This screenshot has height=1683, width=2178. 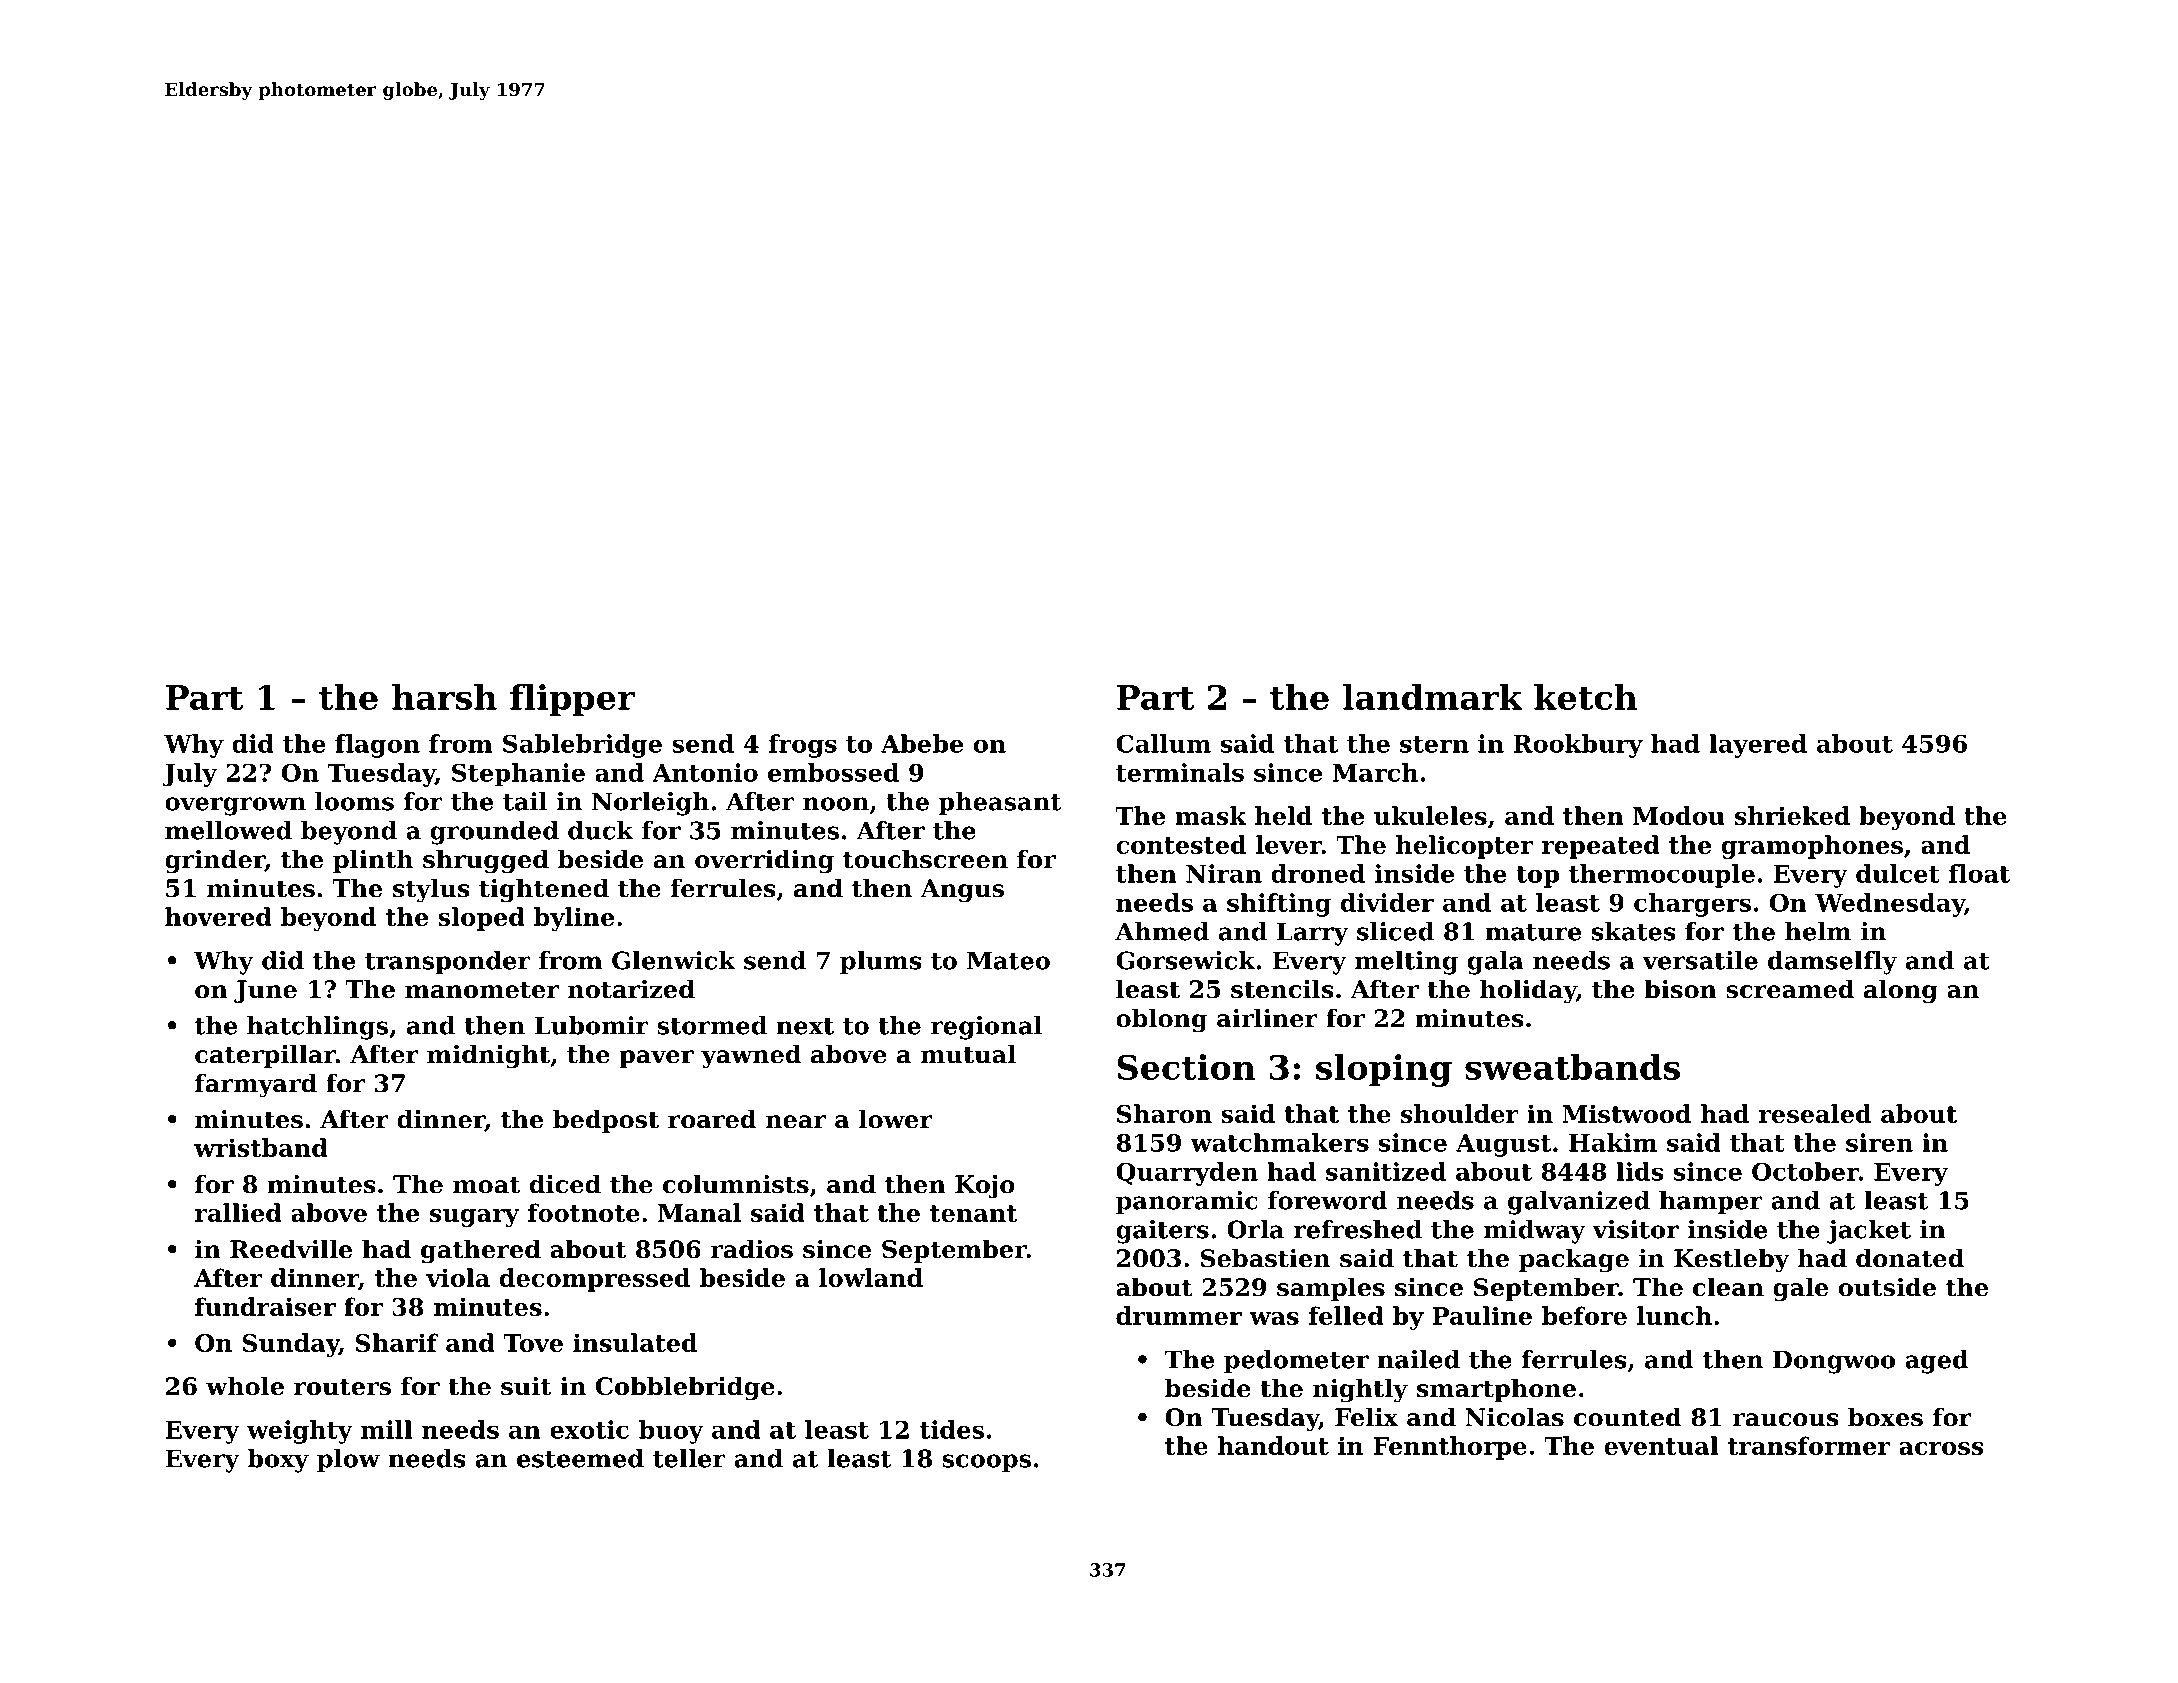 I want to click on harsh, so click(x=444, y=697).
